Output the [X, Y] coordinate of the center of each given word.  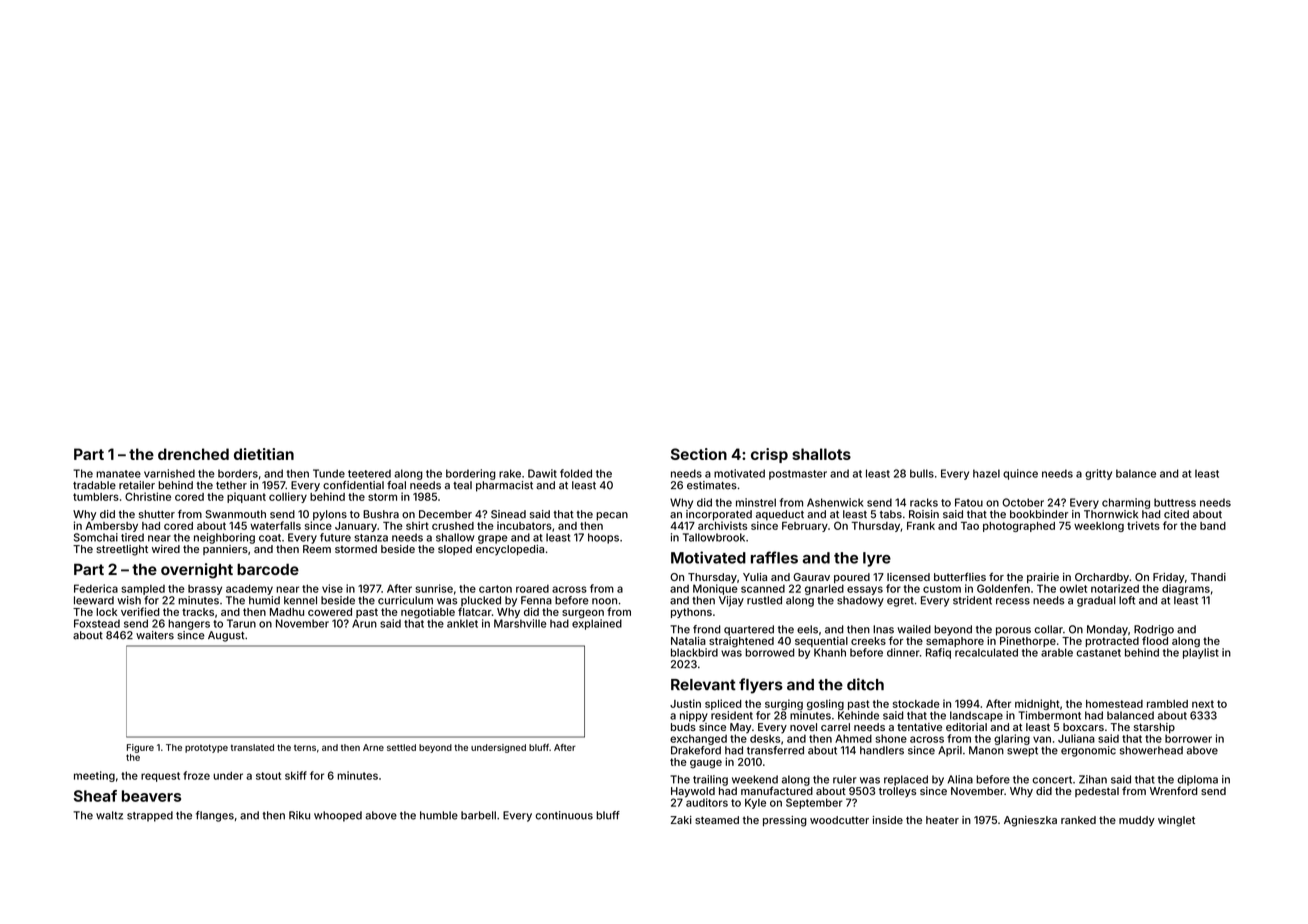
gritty [1098, 474]
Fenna [536, 600]
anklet [462, 623]
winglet [1176, 821]
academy [249, 589]
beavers [151, 796]
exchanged [698, 739]
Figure [140, 748]
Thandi [1208, 577]
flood [1155, 640]
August [226, 636]
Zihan [1093, 779]
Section [699, 454]
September [814, 803]
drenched [193, 454]
